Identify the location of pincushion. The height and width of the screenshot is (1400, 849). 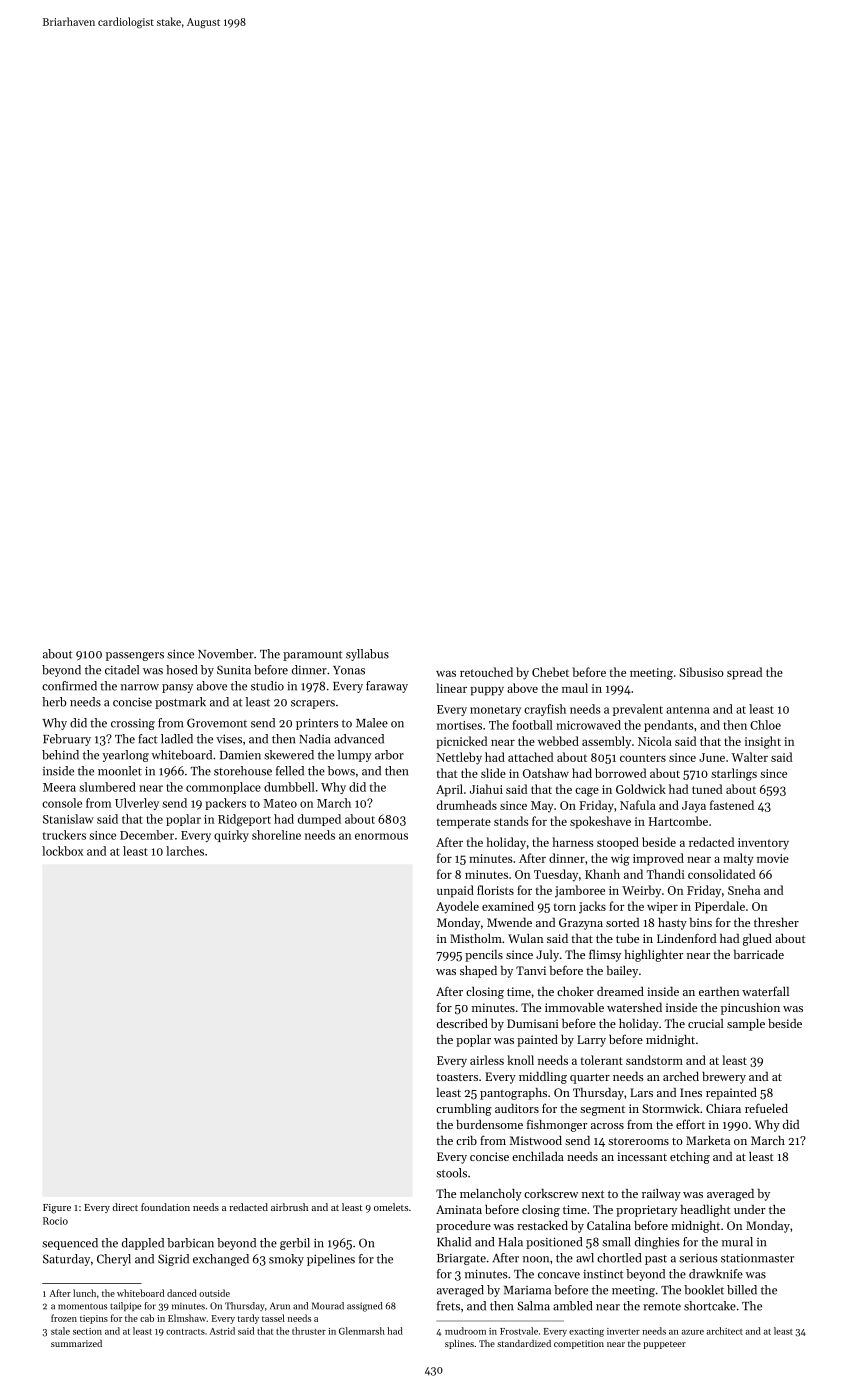
(750, 1009).
